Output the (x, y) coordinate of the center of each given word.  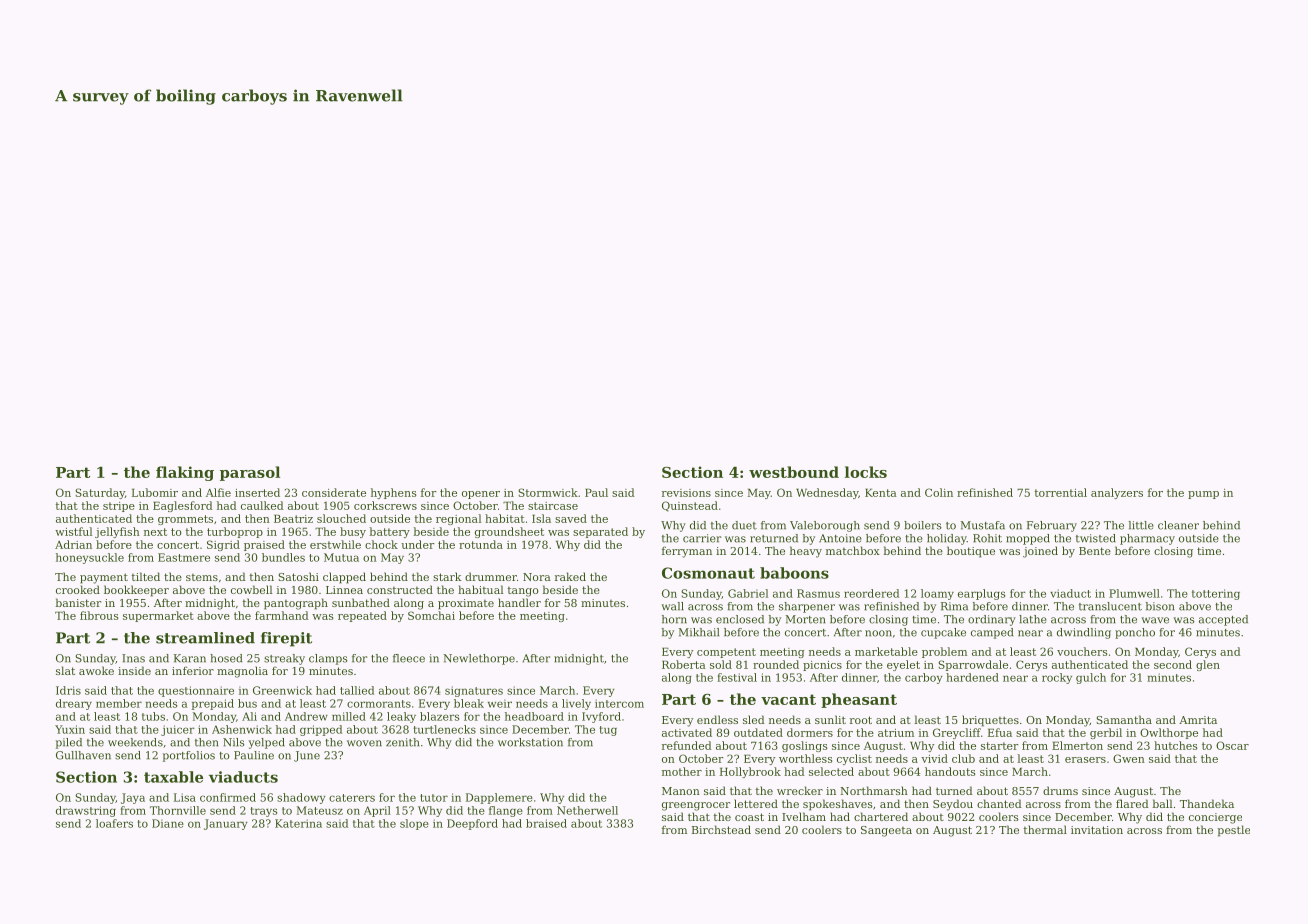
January (226, 824)
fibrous (99, 615)
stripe (119, 507)
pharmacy (1147, 539)
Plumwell (1134, 593)
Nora (537, 577)
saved (571, 518)
